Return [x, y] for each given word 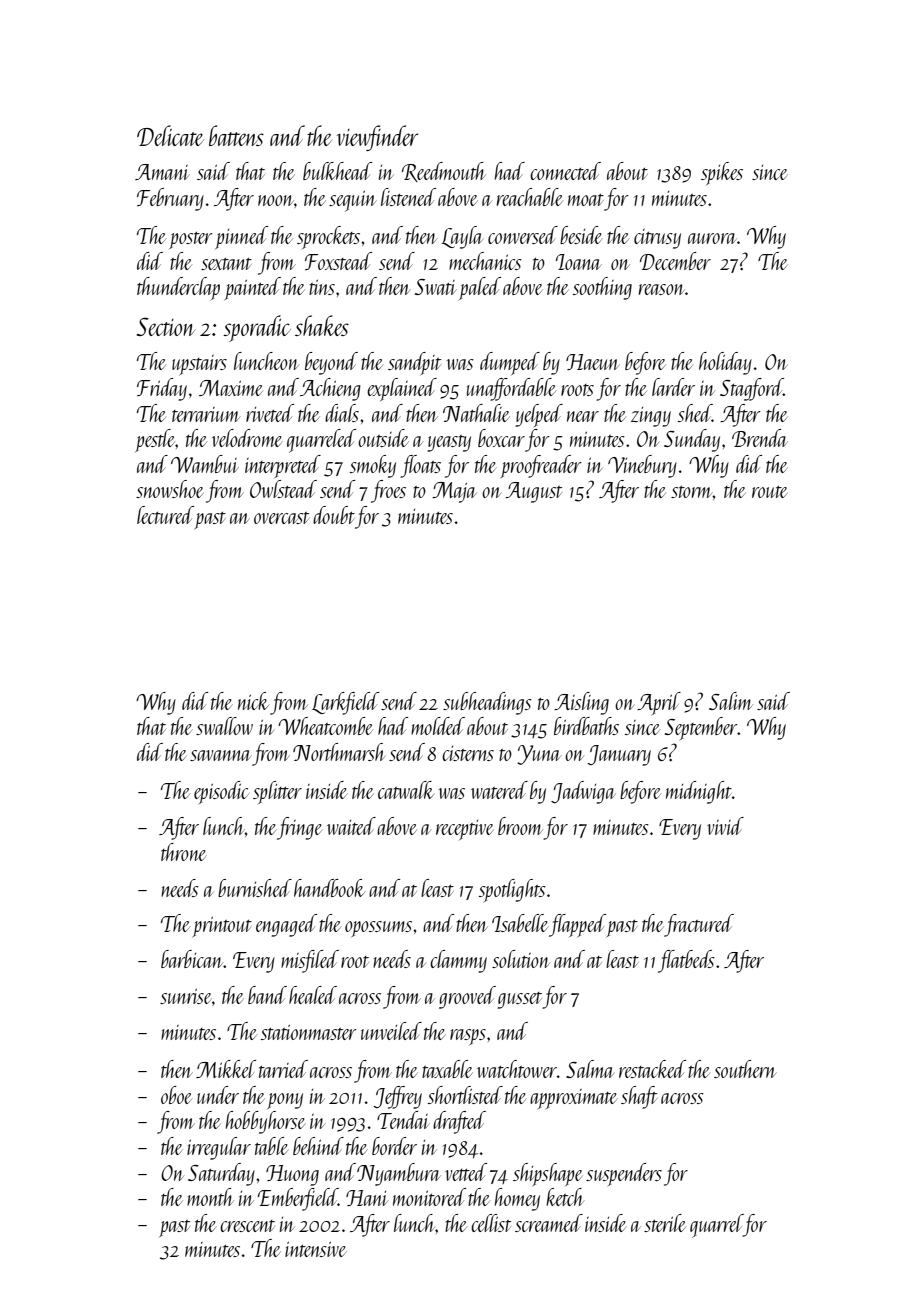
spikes [722, 173]
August [533, 492]
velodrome [247, 438]
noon [276, 200]
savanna [221, 755]
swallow [224, 726]
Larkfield [345, 703]
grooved [467, 997]
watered [499, 790]
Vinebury [642, 466]
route [770, 492]
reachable [530, 197]
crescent [247, 1226]
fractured [699, 925]
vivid [725, 826]
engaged [286, 925]
